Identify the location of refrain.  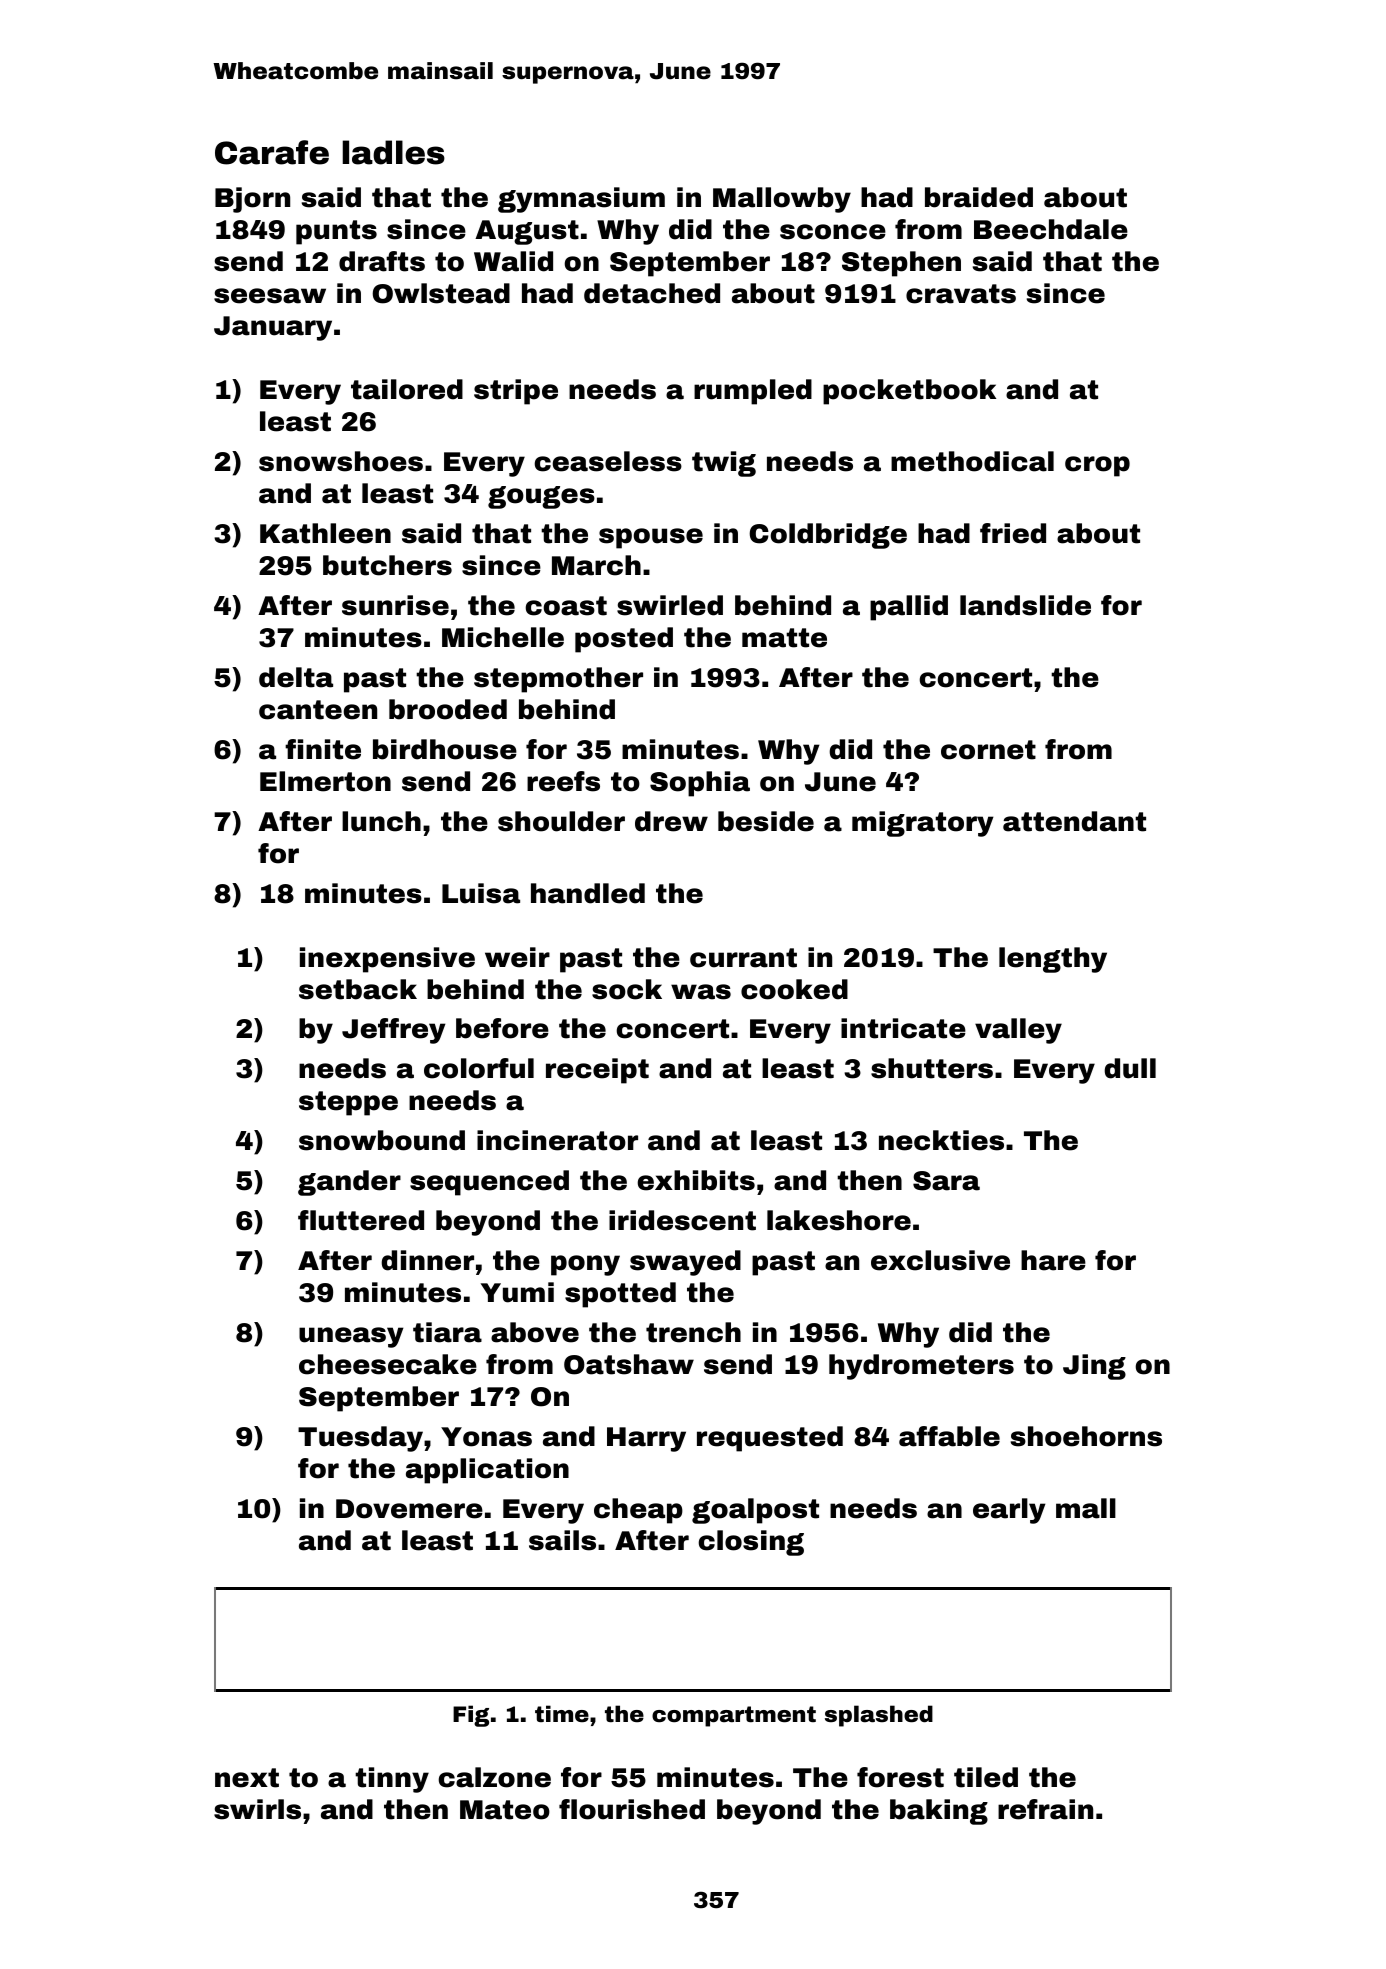
(1045, 1809).
